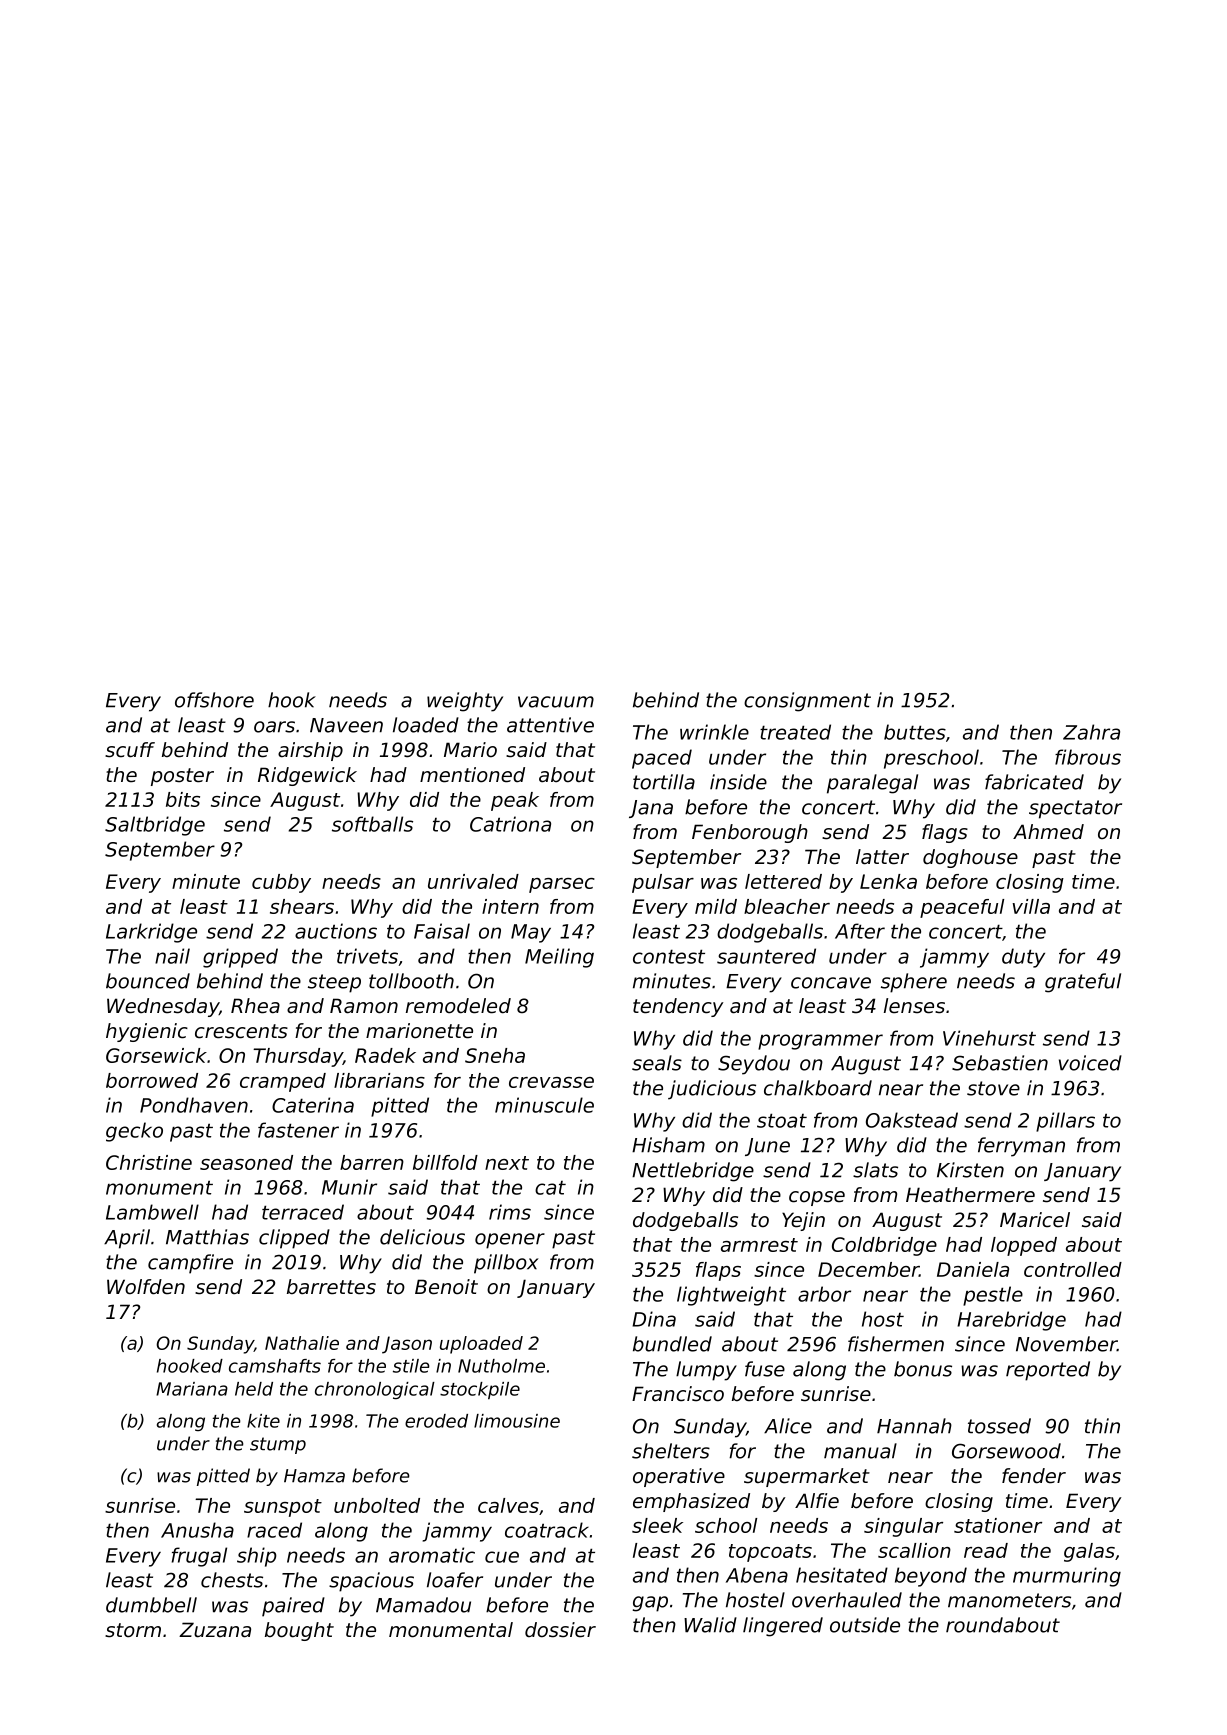  Describe the element at coordinates (650, 1604) in the page. I see `gap` at that location.
